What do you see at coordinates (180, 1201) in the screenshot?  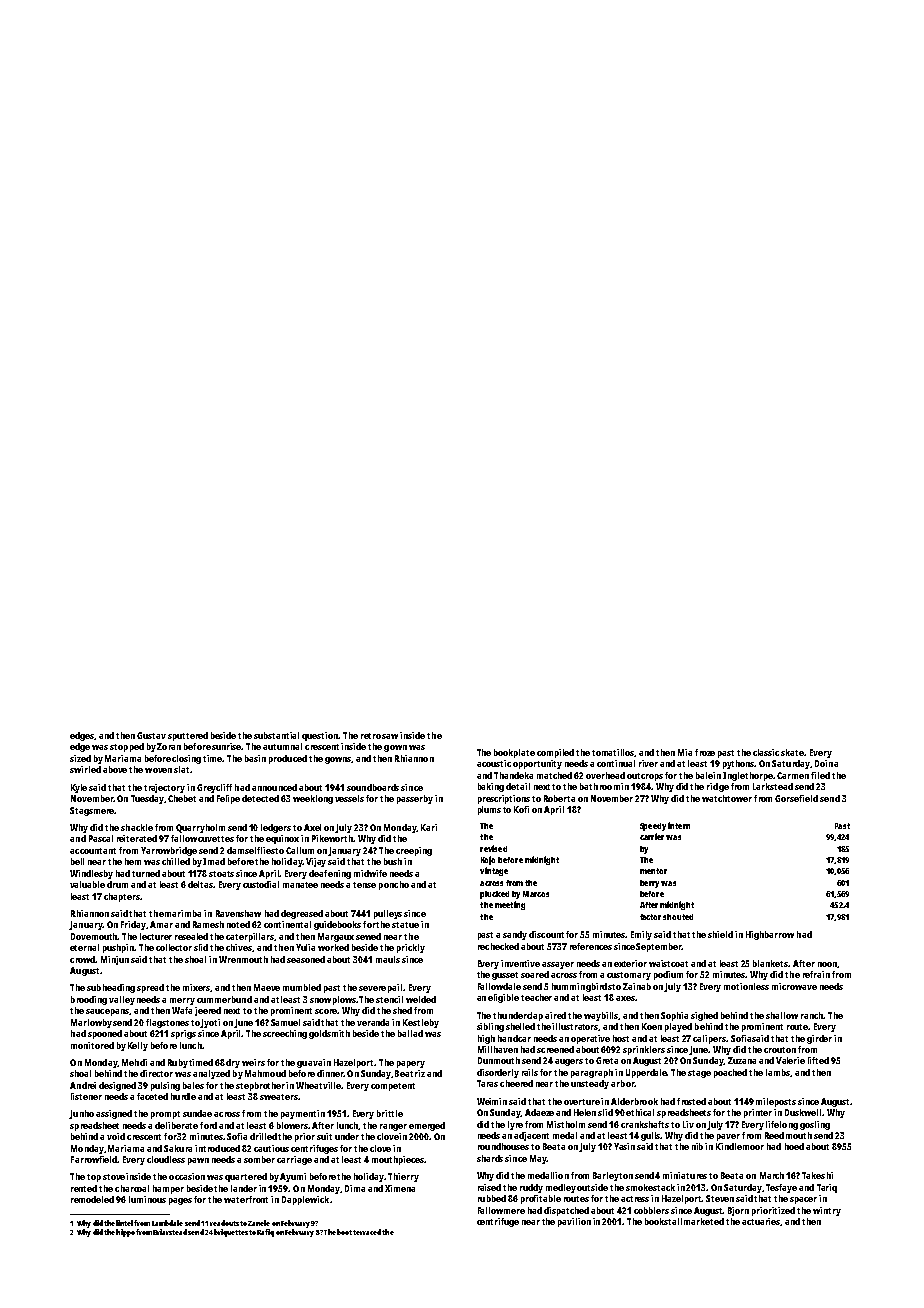 I see `pages` at bounding box center [180, 1201].
